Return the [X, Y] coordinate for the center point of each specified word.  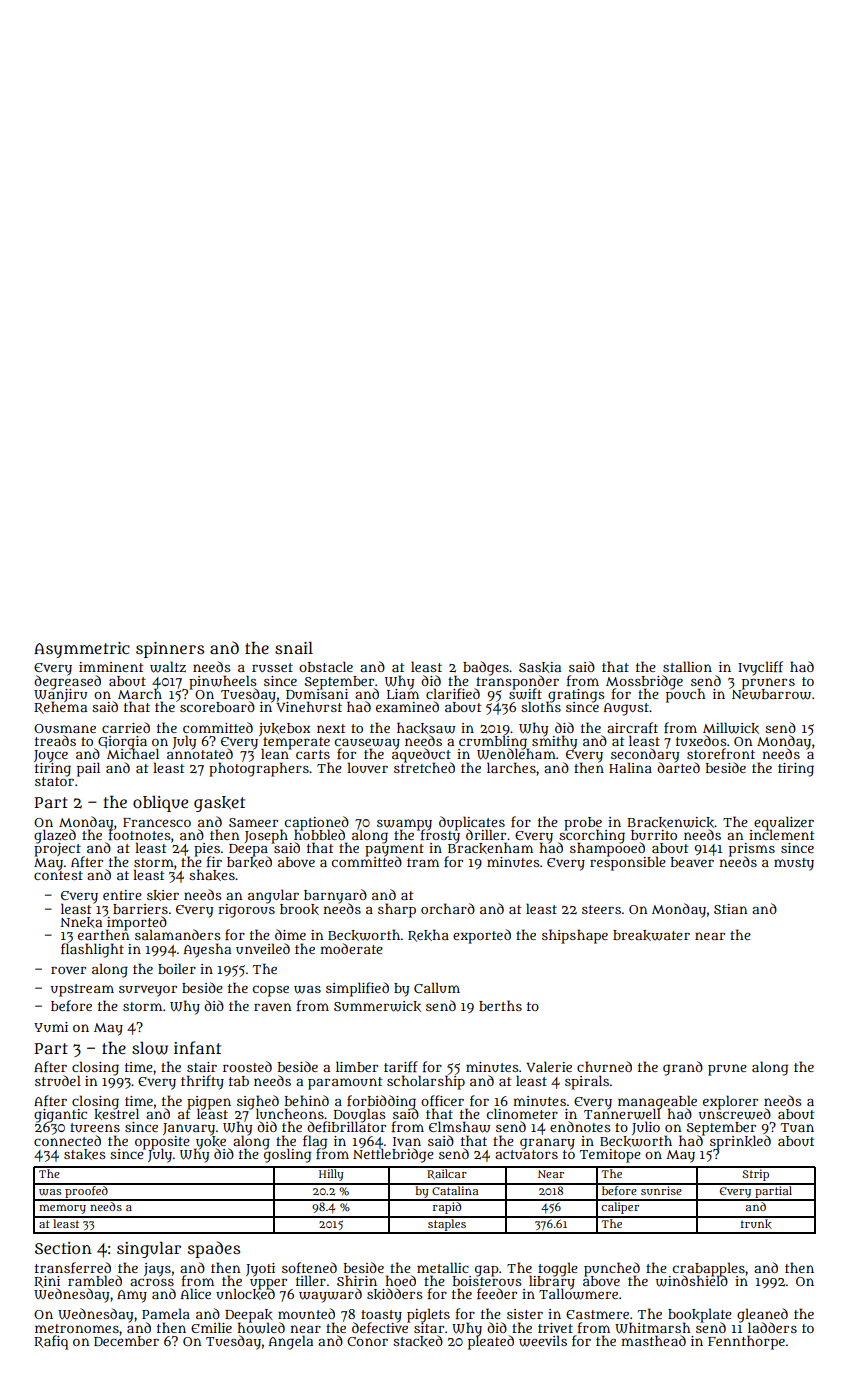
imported [136, 923]
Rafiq [51, 1342]
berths [500, 1005]
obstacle [326, 666]
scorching [591, 836]
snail [294, 648]
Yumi [51, 1027]
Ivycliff [760, 668]
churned [604, 1066]
